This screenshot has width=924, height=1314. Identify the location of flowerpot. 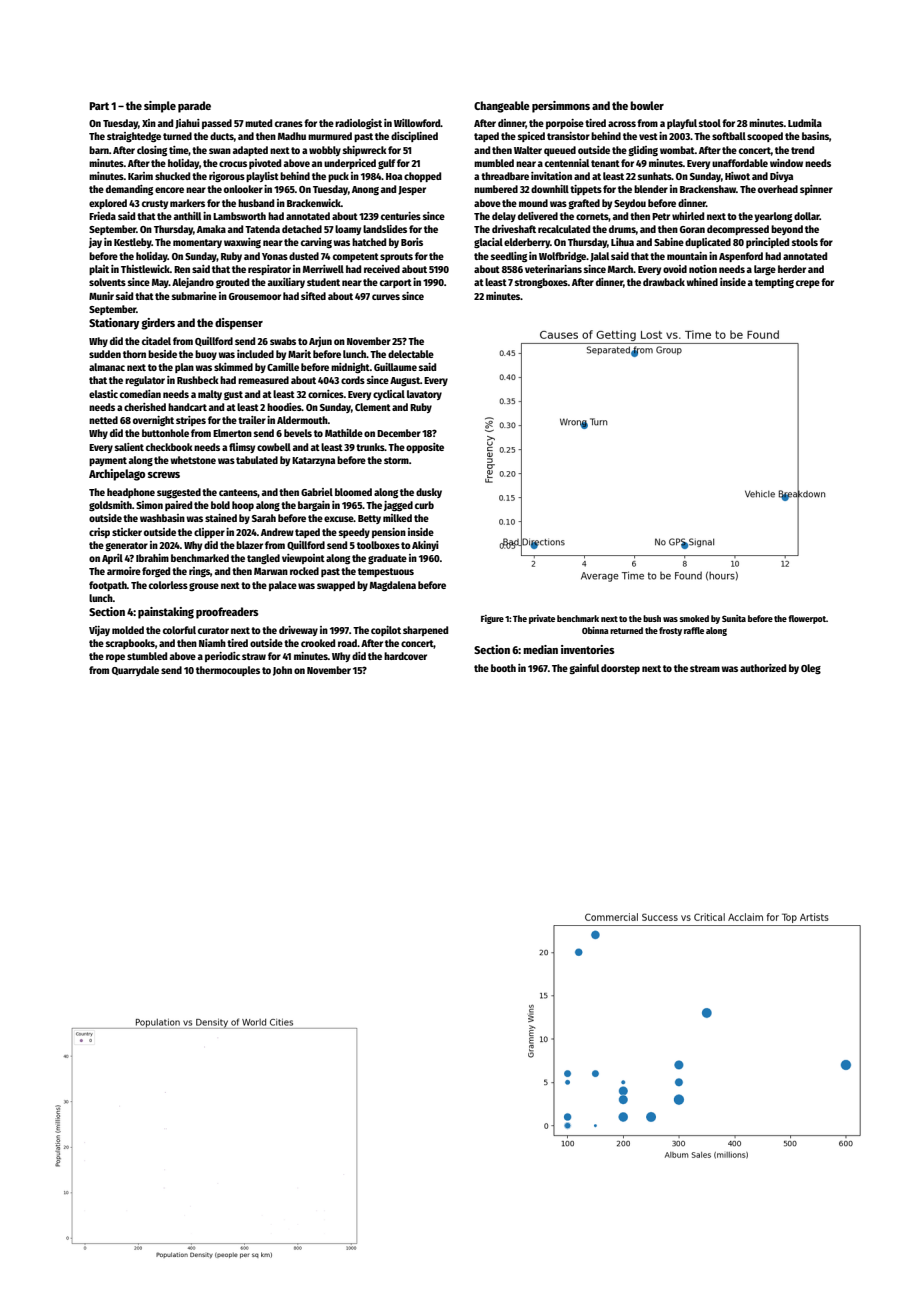
(807, 619).
